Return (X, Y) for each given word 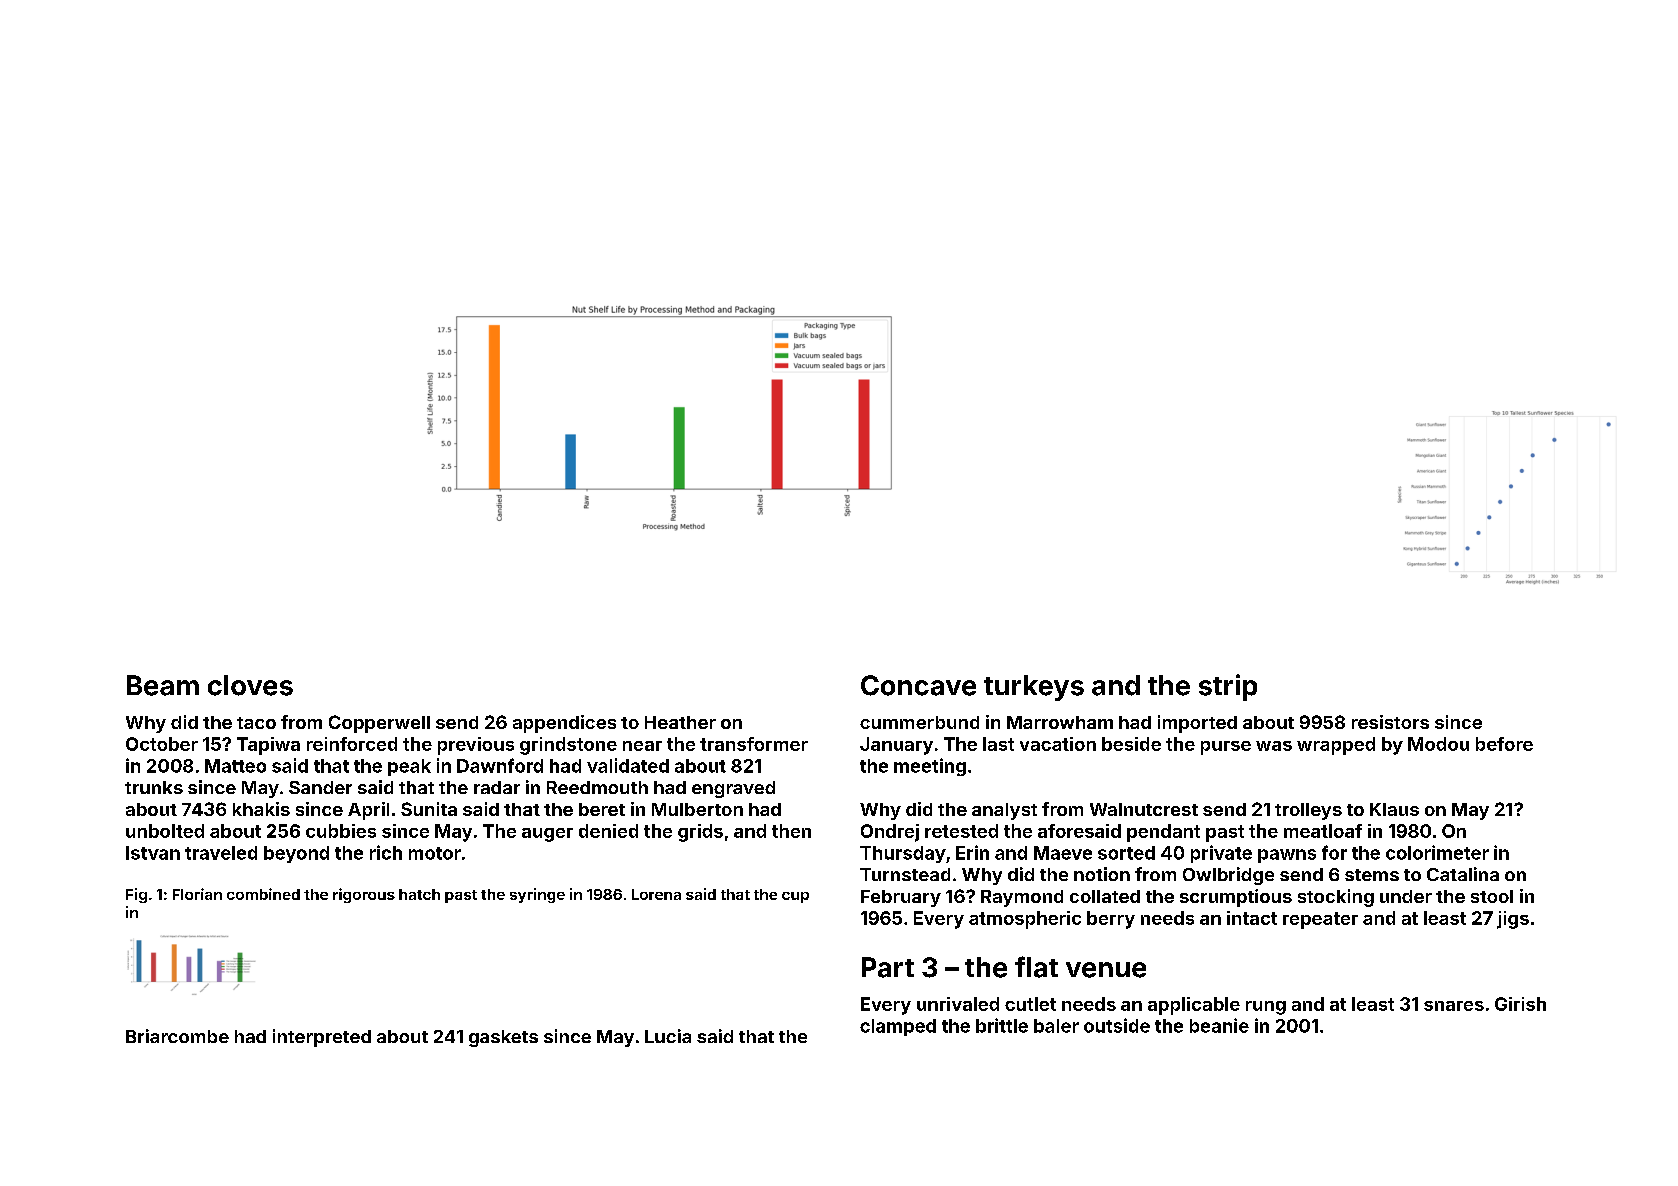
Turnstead (905, 874)
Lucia (668, 1036)
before (1504, 744)
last (998, 744)
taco (256, 723)
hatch (419, 894)
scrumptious (1236, 898)
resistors (1390, 722)
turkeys (1034, 688)
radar (497, 787)
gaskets (503, 1038)
